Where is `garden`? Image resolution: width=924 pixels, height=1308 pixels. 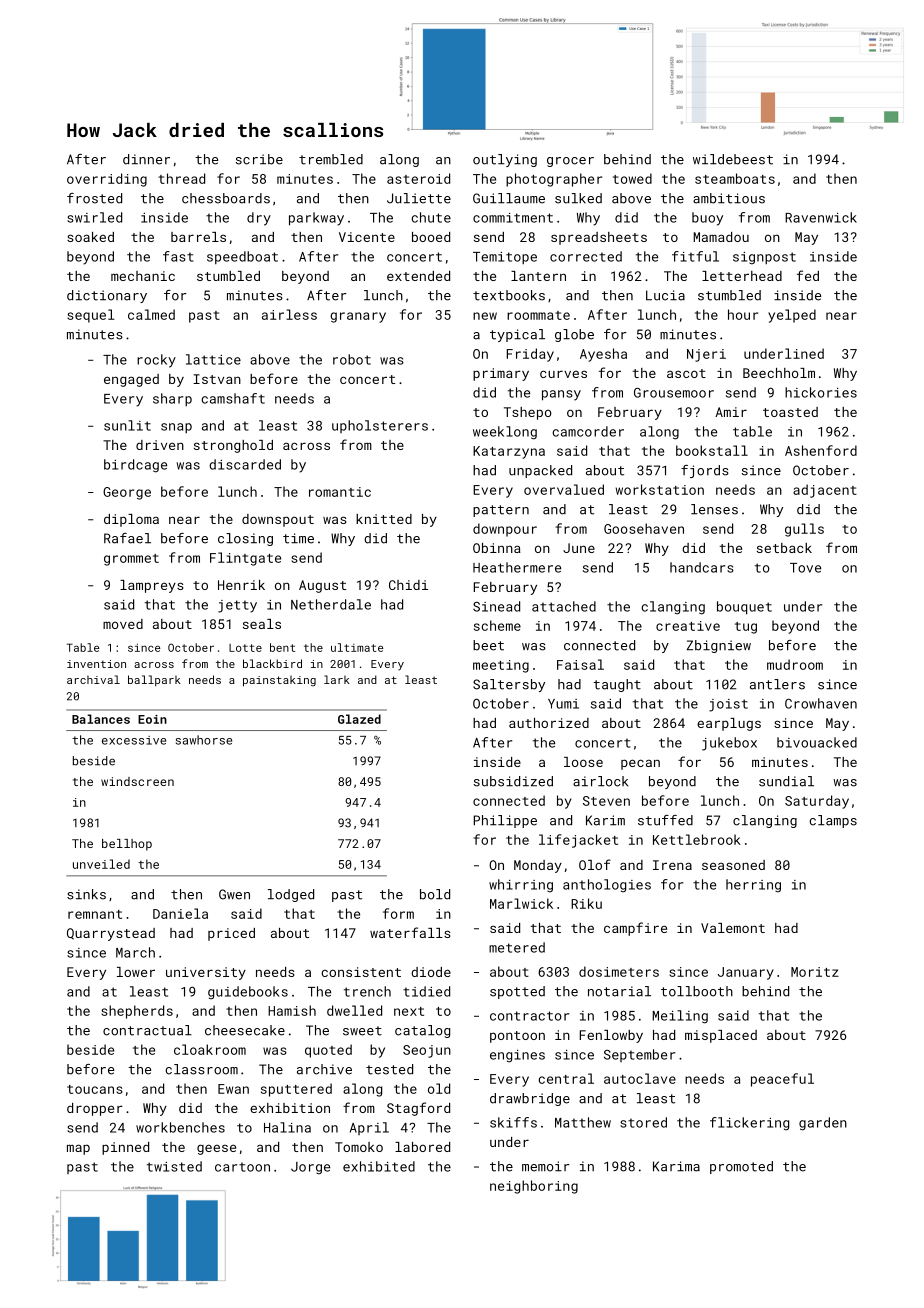
garden is located at coordinates (823, 1124).
